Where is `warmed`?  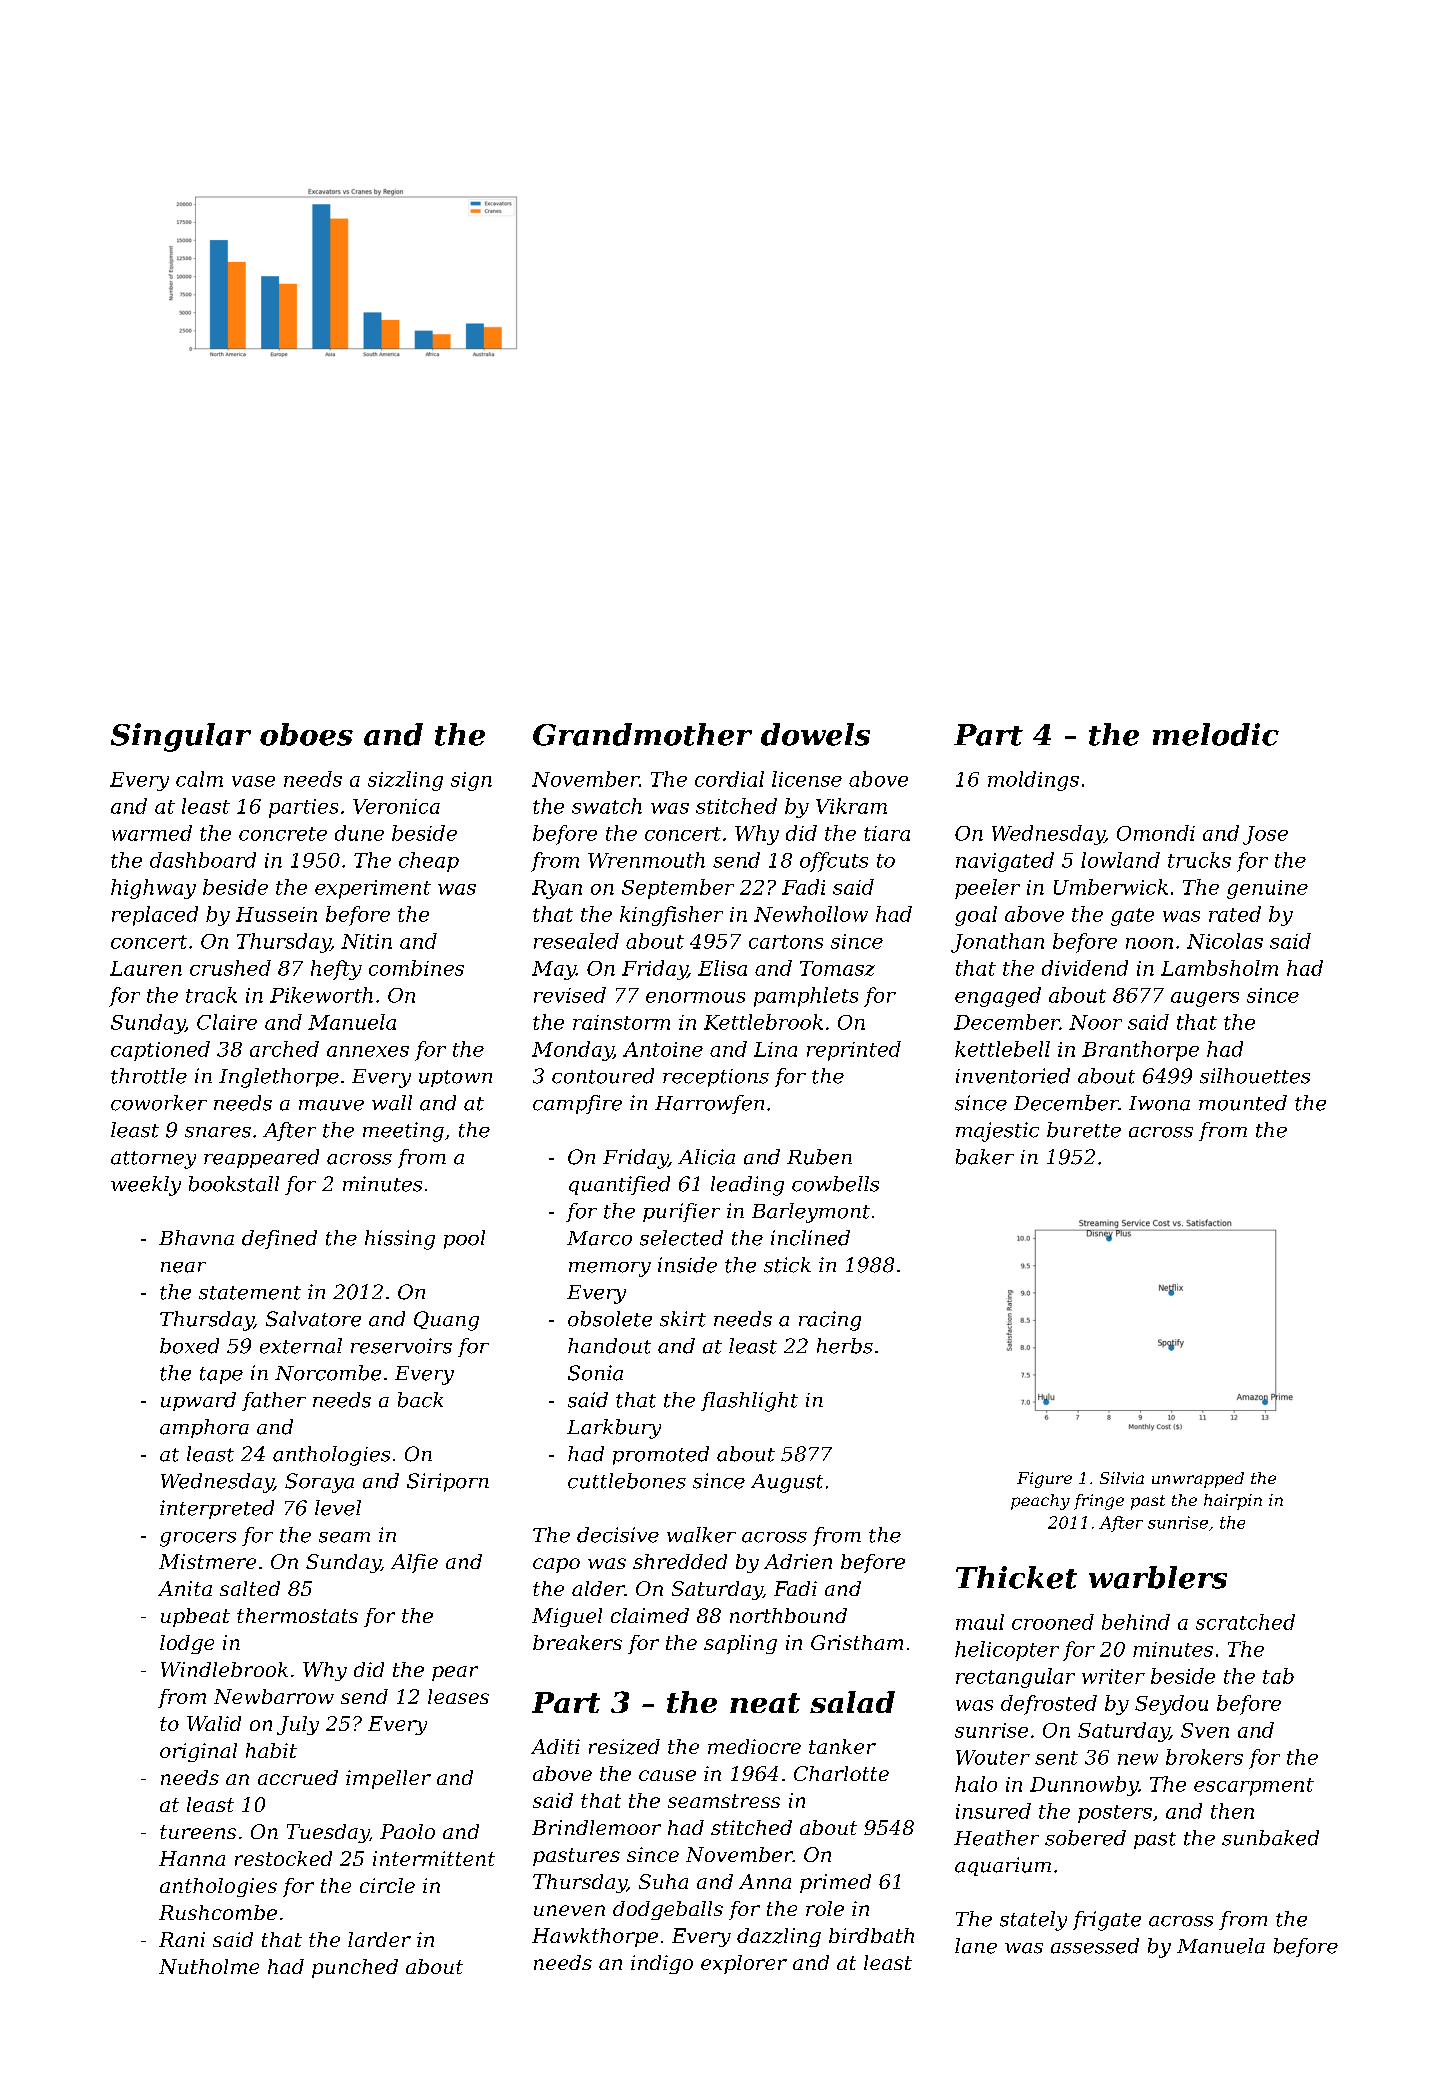
warmed is located at coordinates (152, 833).
